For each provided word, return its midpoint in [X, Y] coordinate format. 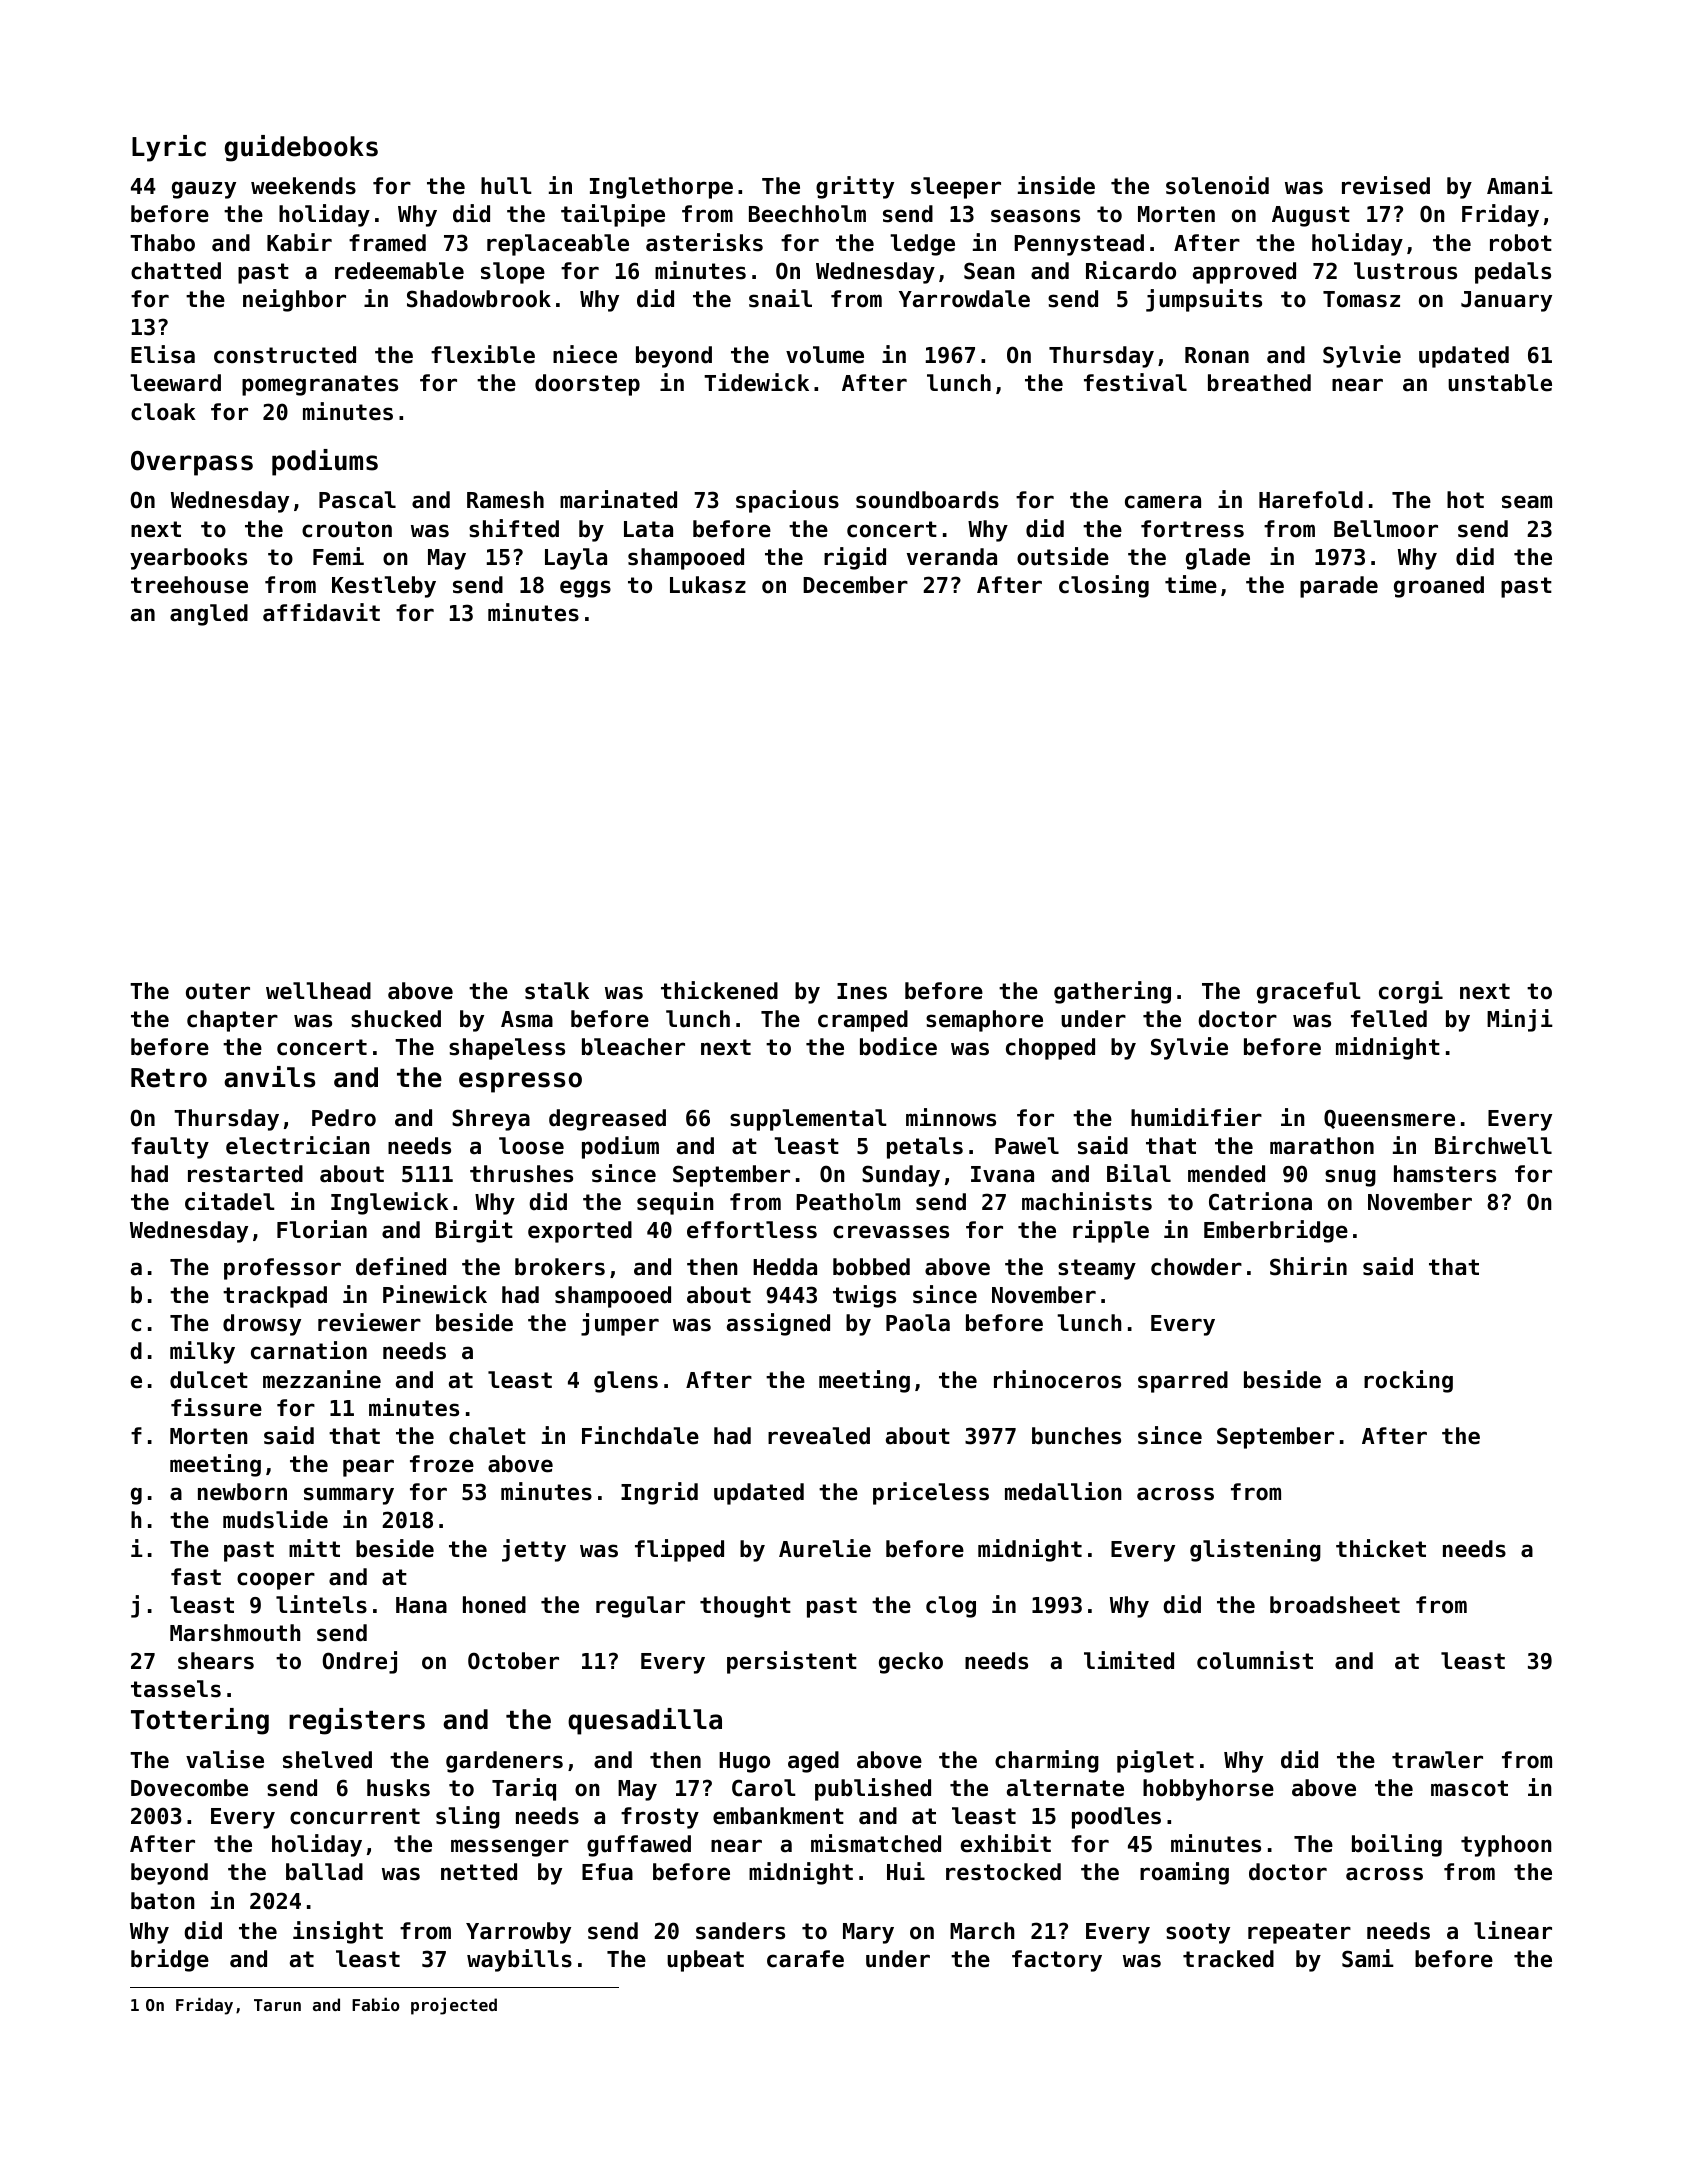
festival [1135, 382]
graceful [1309, 993]
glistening [1255, 1550]
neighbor [294, 300]
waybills [519, 1960]
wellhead [318, 991]
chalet [487, 1436]
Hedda [785, 1267]
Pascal [357, 500]
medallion [1063, 1491]
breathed [1259, 383]
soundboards [927, 500]
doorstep [587, 385]
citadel [230, 1201]
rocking [1408, 1381]
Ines [862, 991]
